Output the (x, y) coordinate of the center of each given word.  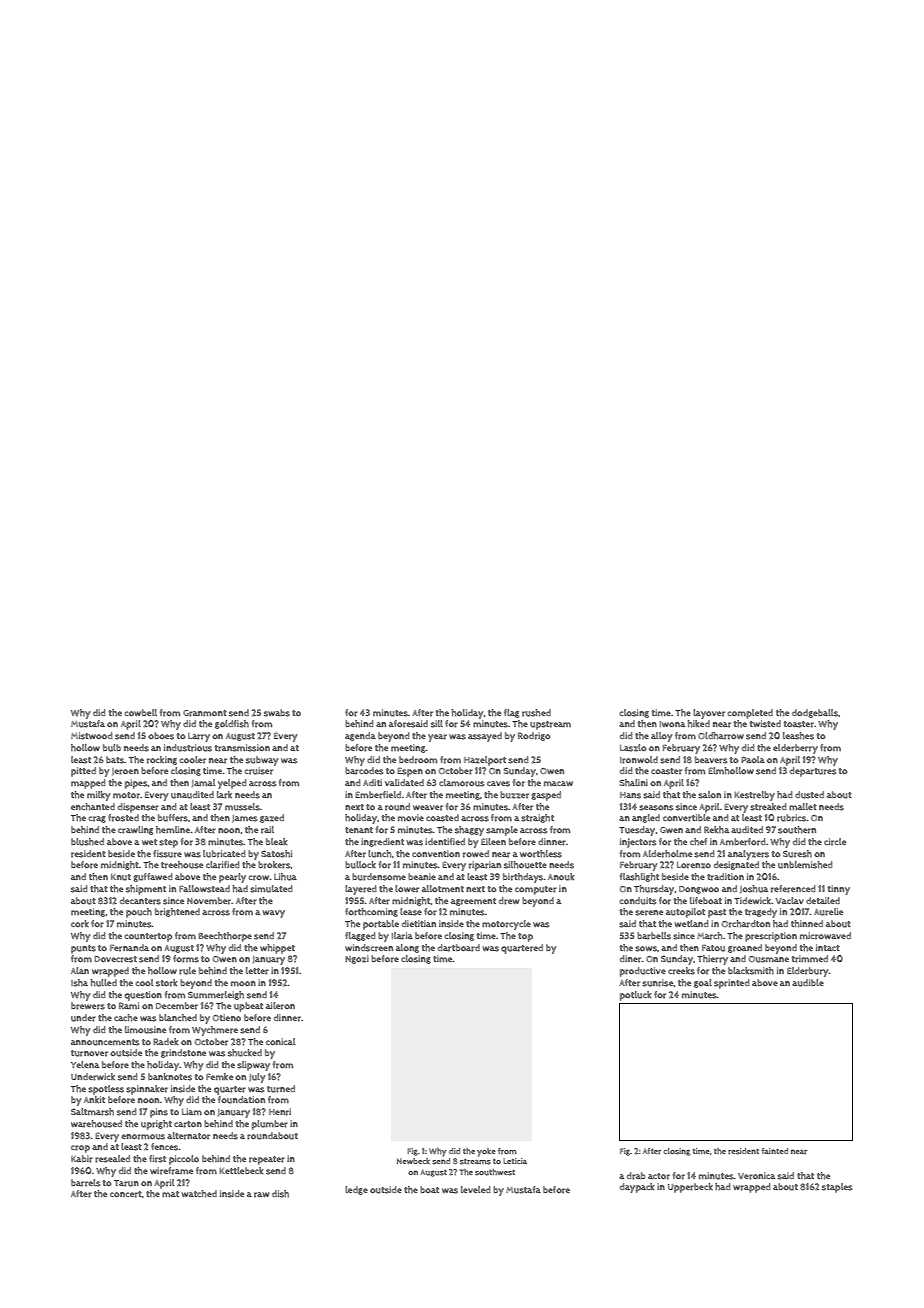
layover (709, 714)
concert (126, 1194)
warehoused (96, 1124)
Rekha (716, 829)
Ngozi (357, 959)
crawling (135, 830)
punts (83, 949)
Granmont (205, 713)
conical (281, 1041)
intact (828, 947)
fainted (774, 1151)
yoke (486, 1152)
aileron (280, 1006)
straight (537, 818)
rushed (536, 713)
